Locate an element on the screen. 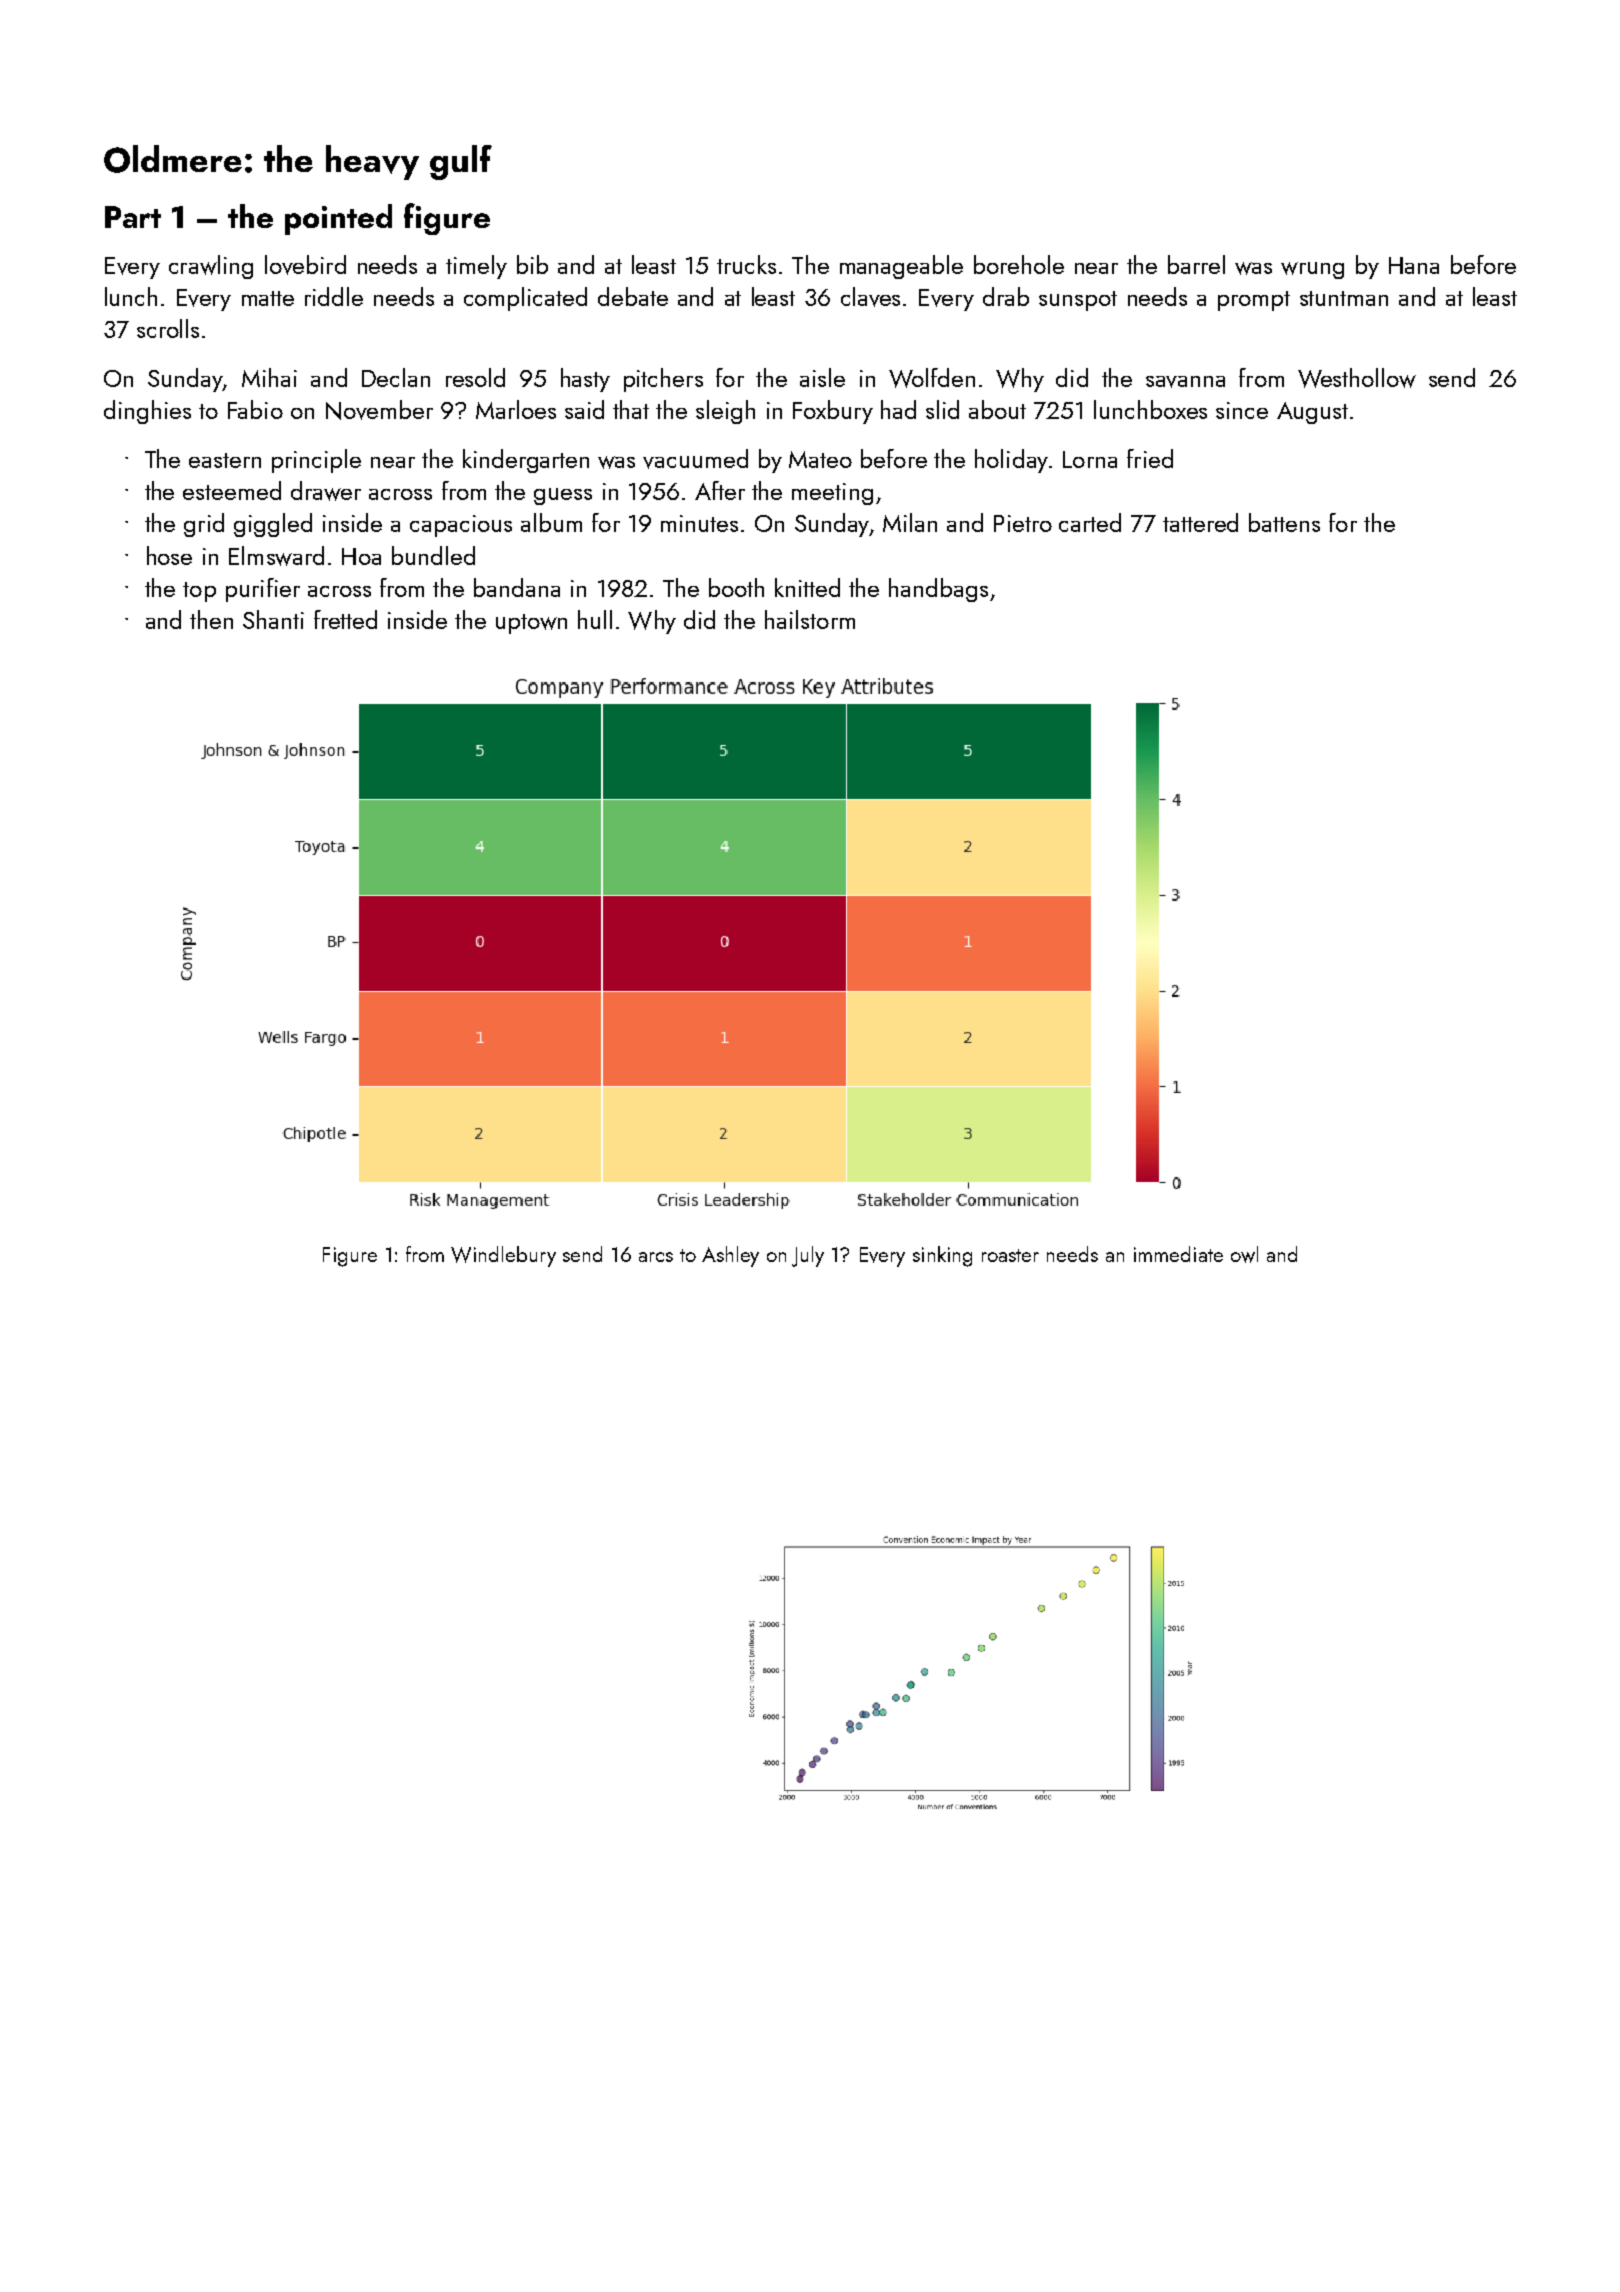  trucks is located at coordinates (746, 264).
